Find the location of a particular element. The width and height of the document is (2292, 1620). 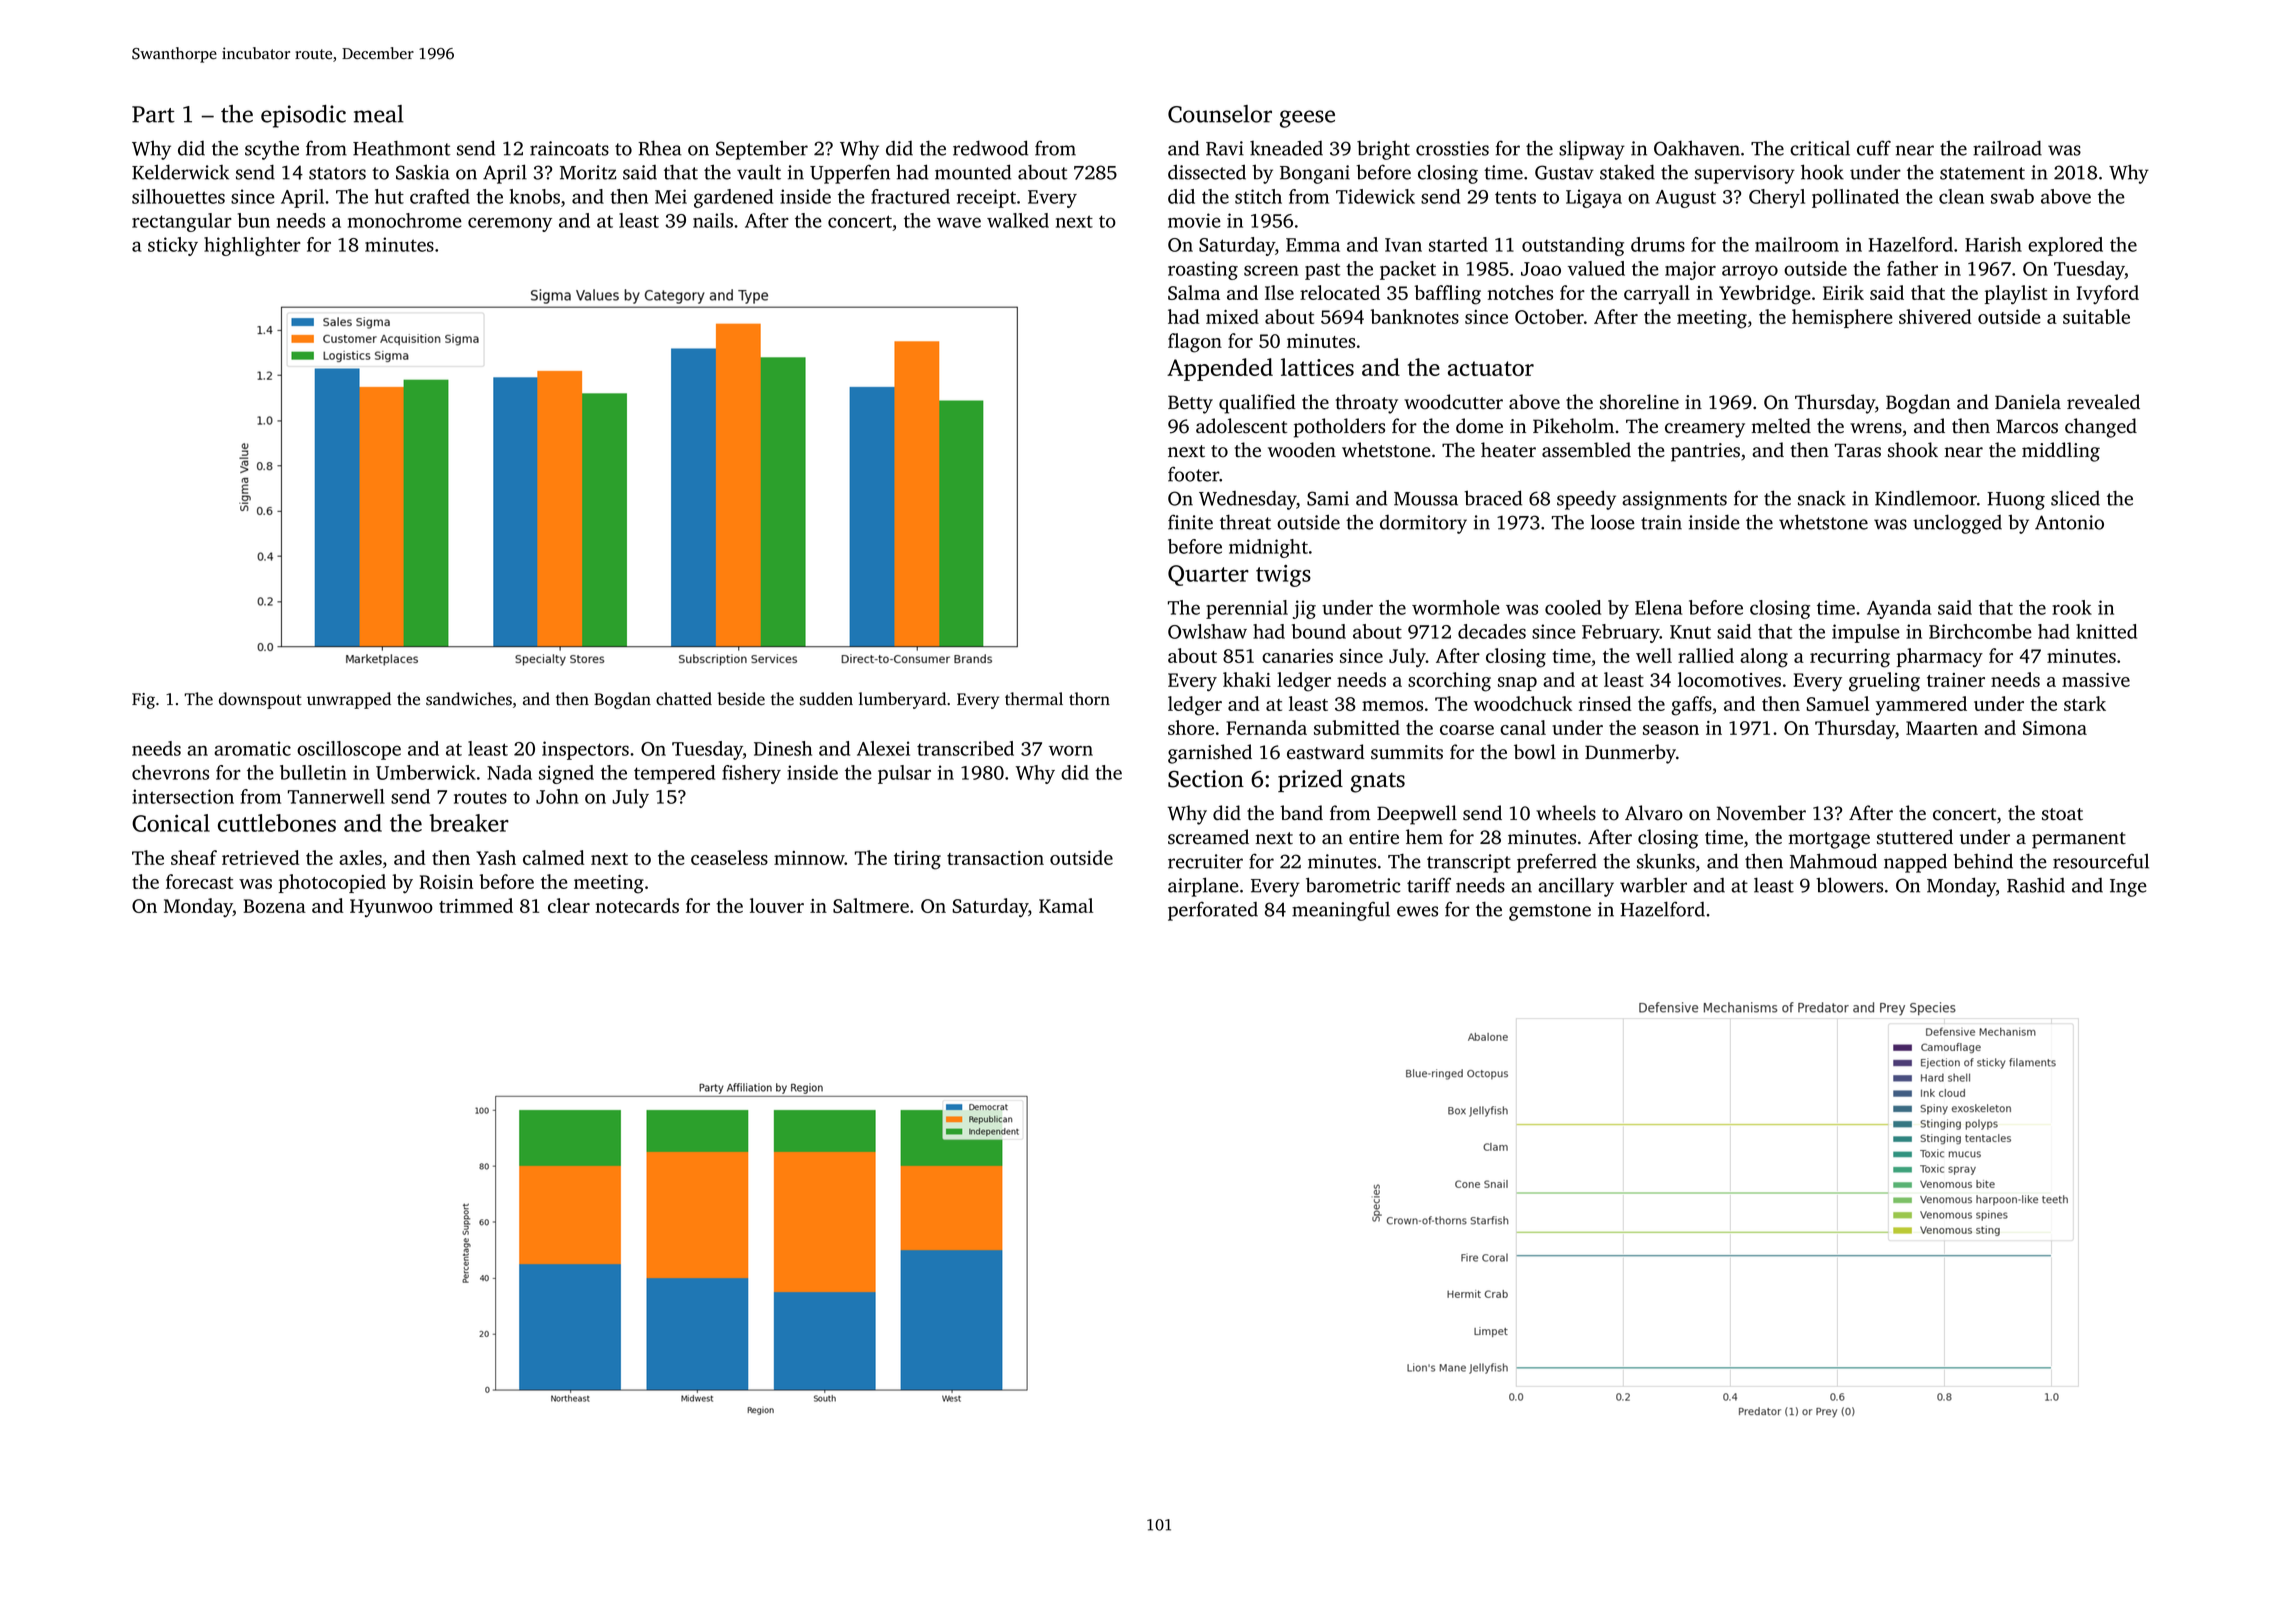

rinsed is located at coordinates (1605, 703).
